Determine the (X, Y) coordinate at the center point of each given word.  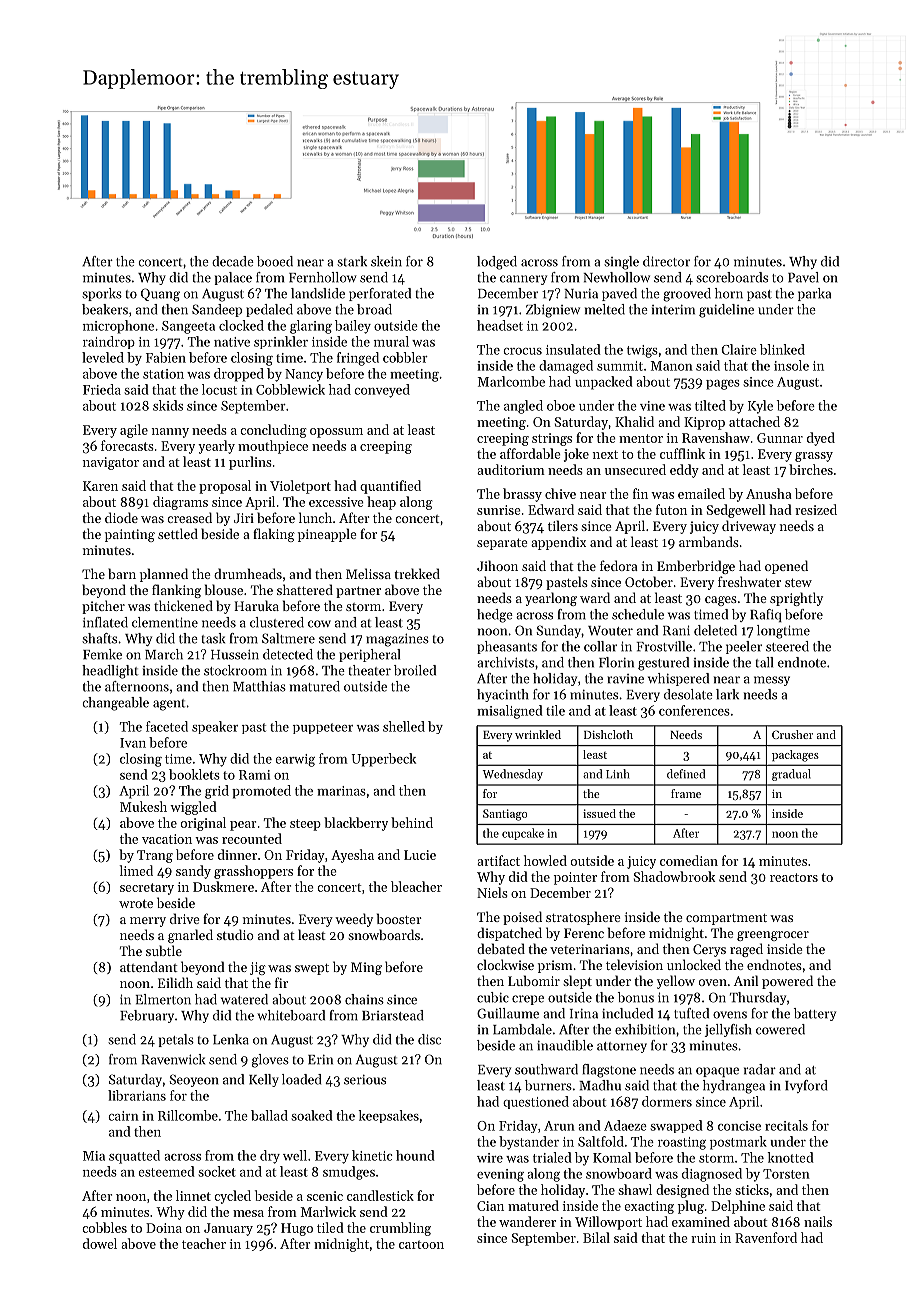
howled (545, 860)
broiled (415, 670)
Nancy (304, 375)
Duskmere (223, 886)
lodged (497, 263)
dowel (100, 1243)
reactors (794, 877)
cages (721, 601)
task (213, 638)
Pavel (803, 277)
